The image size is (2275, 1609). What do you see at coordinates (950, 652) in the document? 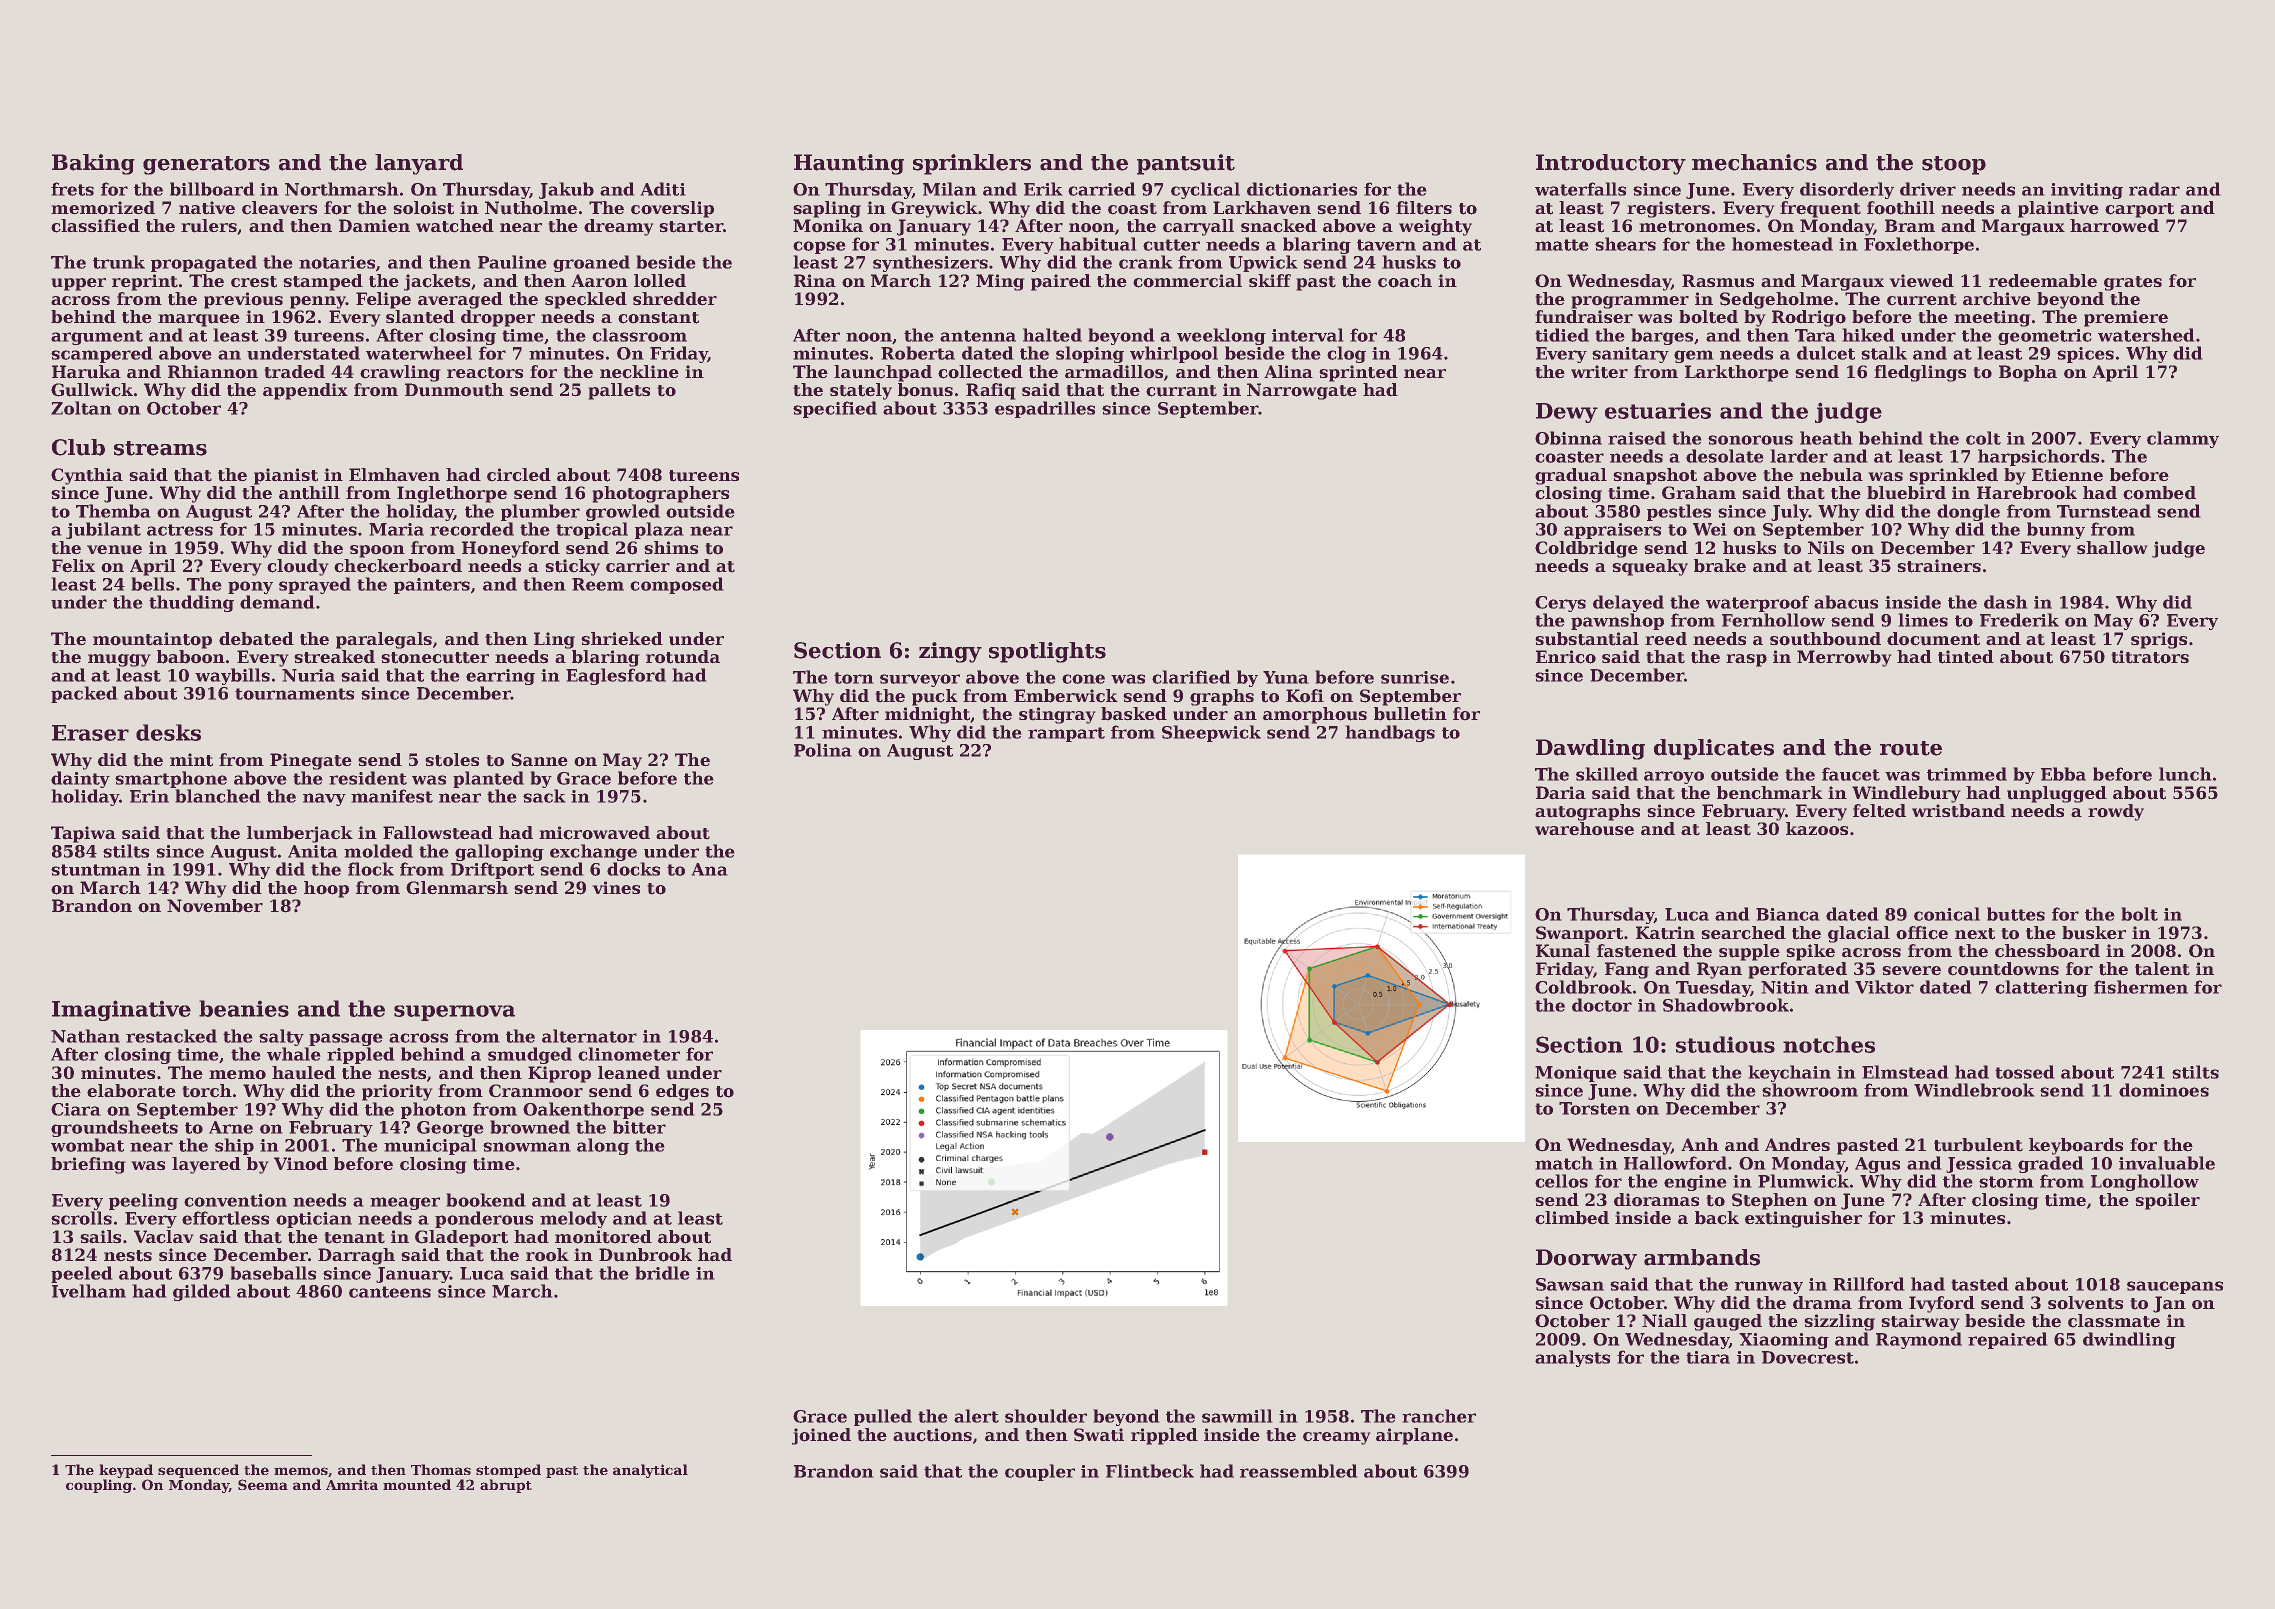
I see `zingy` at bounding box center [950, 652].
